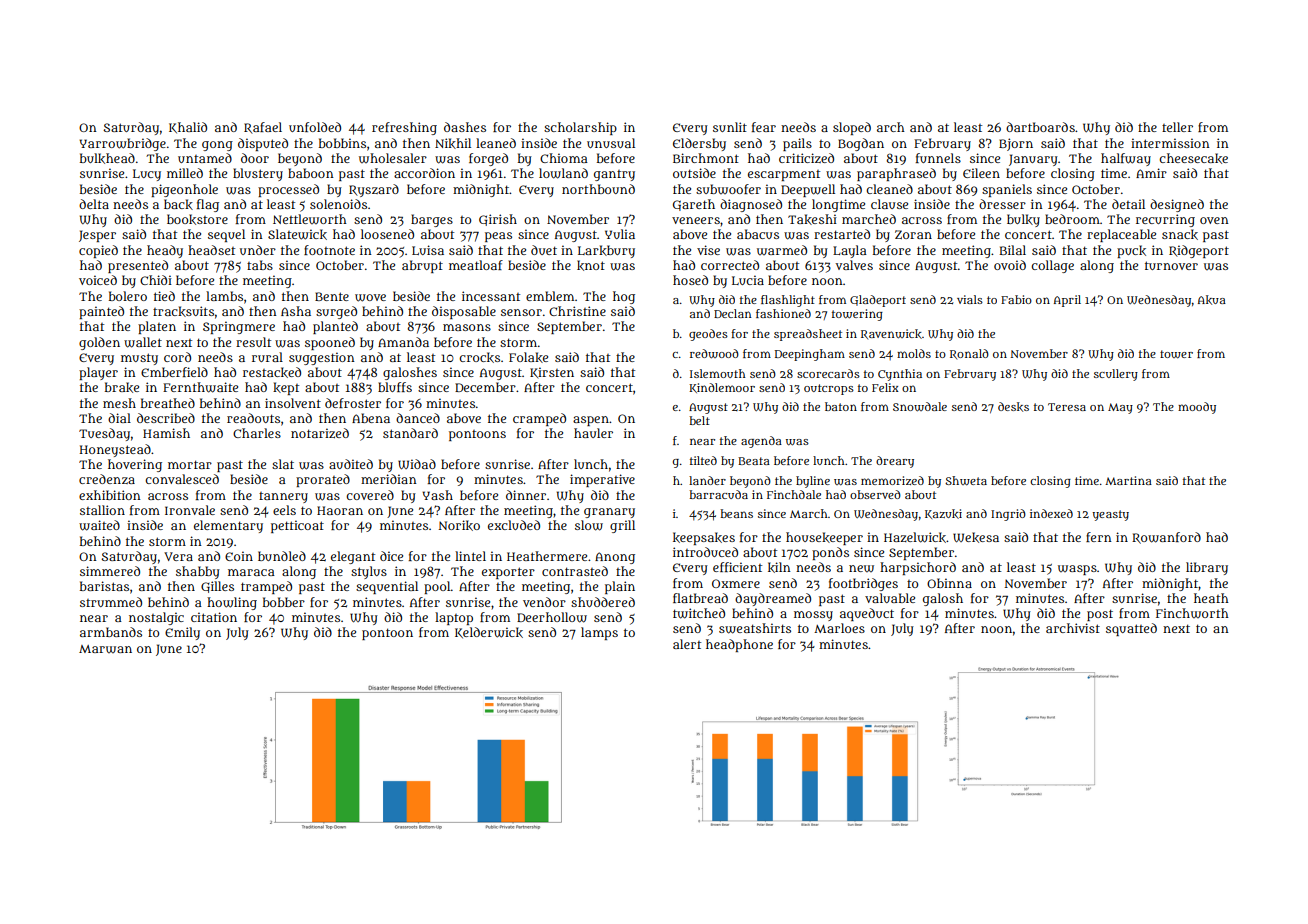  What do you see at coordinates (739, 645) in the screenshot?
I see `headphone` at bounding box center [739, 645].
